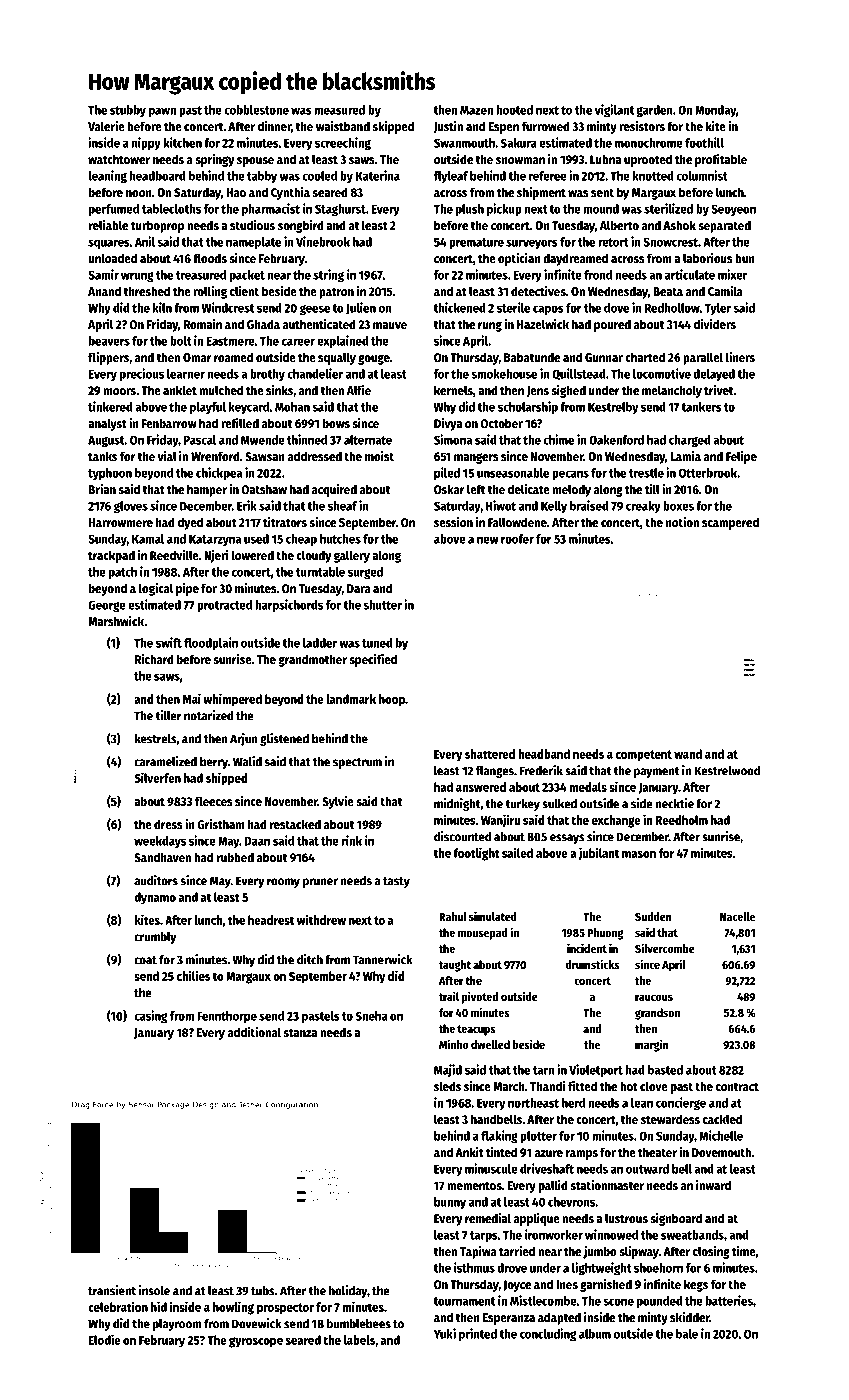 The height and width of the image is (1400, 849). What do you see at coordinates (721, 160) in the image?
I see `profitable` at bounding box center [721, 160].
